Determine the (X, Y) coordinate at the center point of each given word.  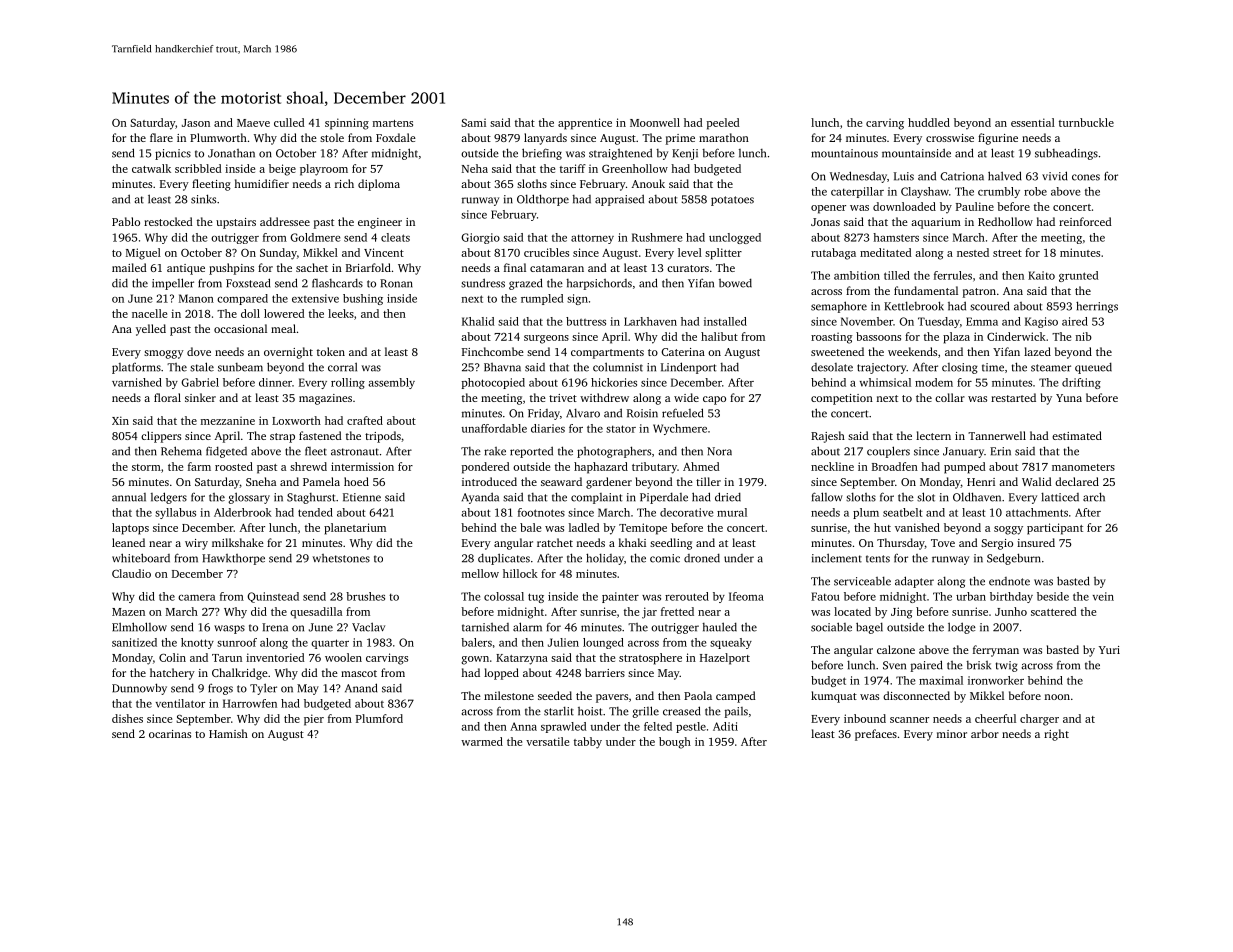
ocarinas (170, 734)
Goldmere (315, 237)
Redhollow (1005, 221)
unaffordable (494, 428)
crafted (365, 420)
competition (842, 399)
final (515, 267)
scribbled (198, 168)
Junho (1011, 611)
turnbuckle (1086, 122)
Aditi (725, 726)
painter (620, 597)
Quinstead (273, 597)
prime (680, 139)
